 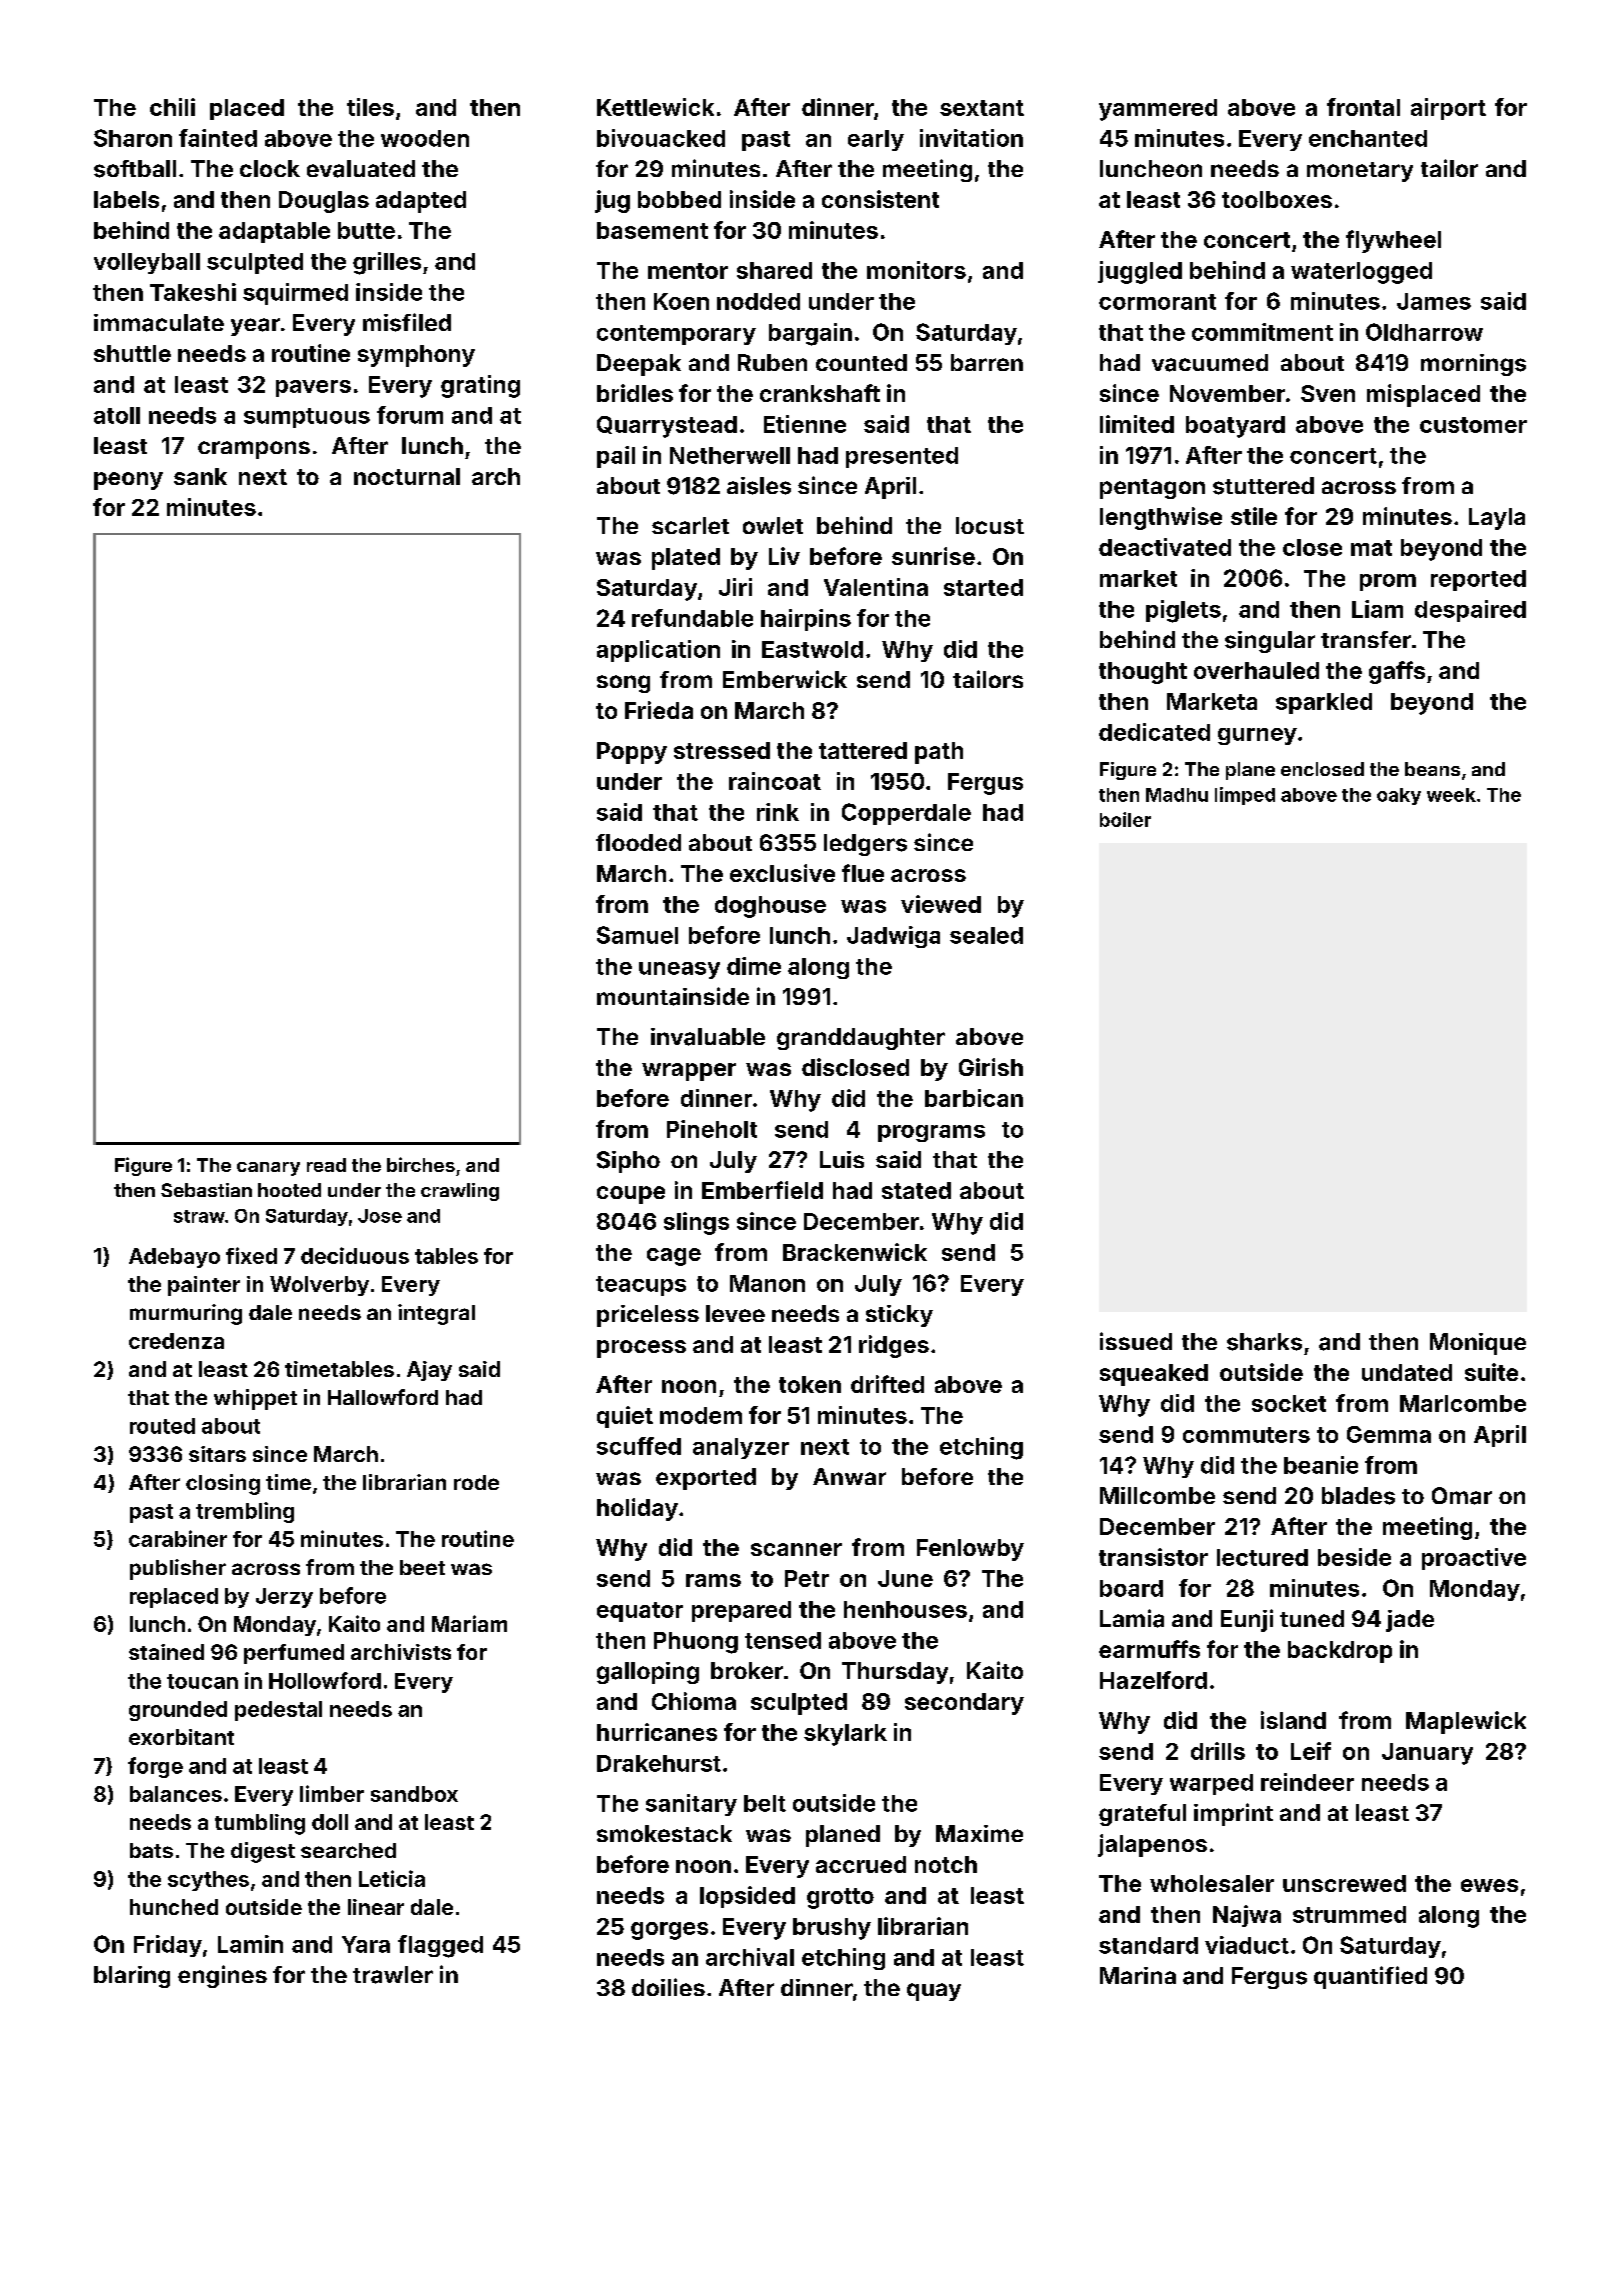 What do you see at coordinates (132, 1977) in the screenshot?
I see `blaring` at bounding box center [132, 1977].
